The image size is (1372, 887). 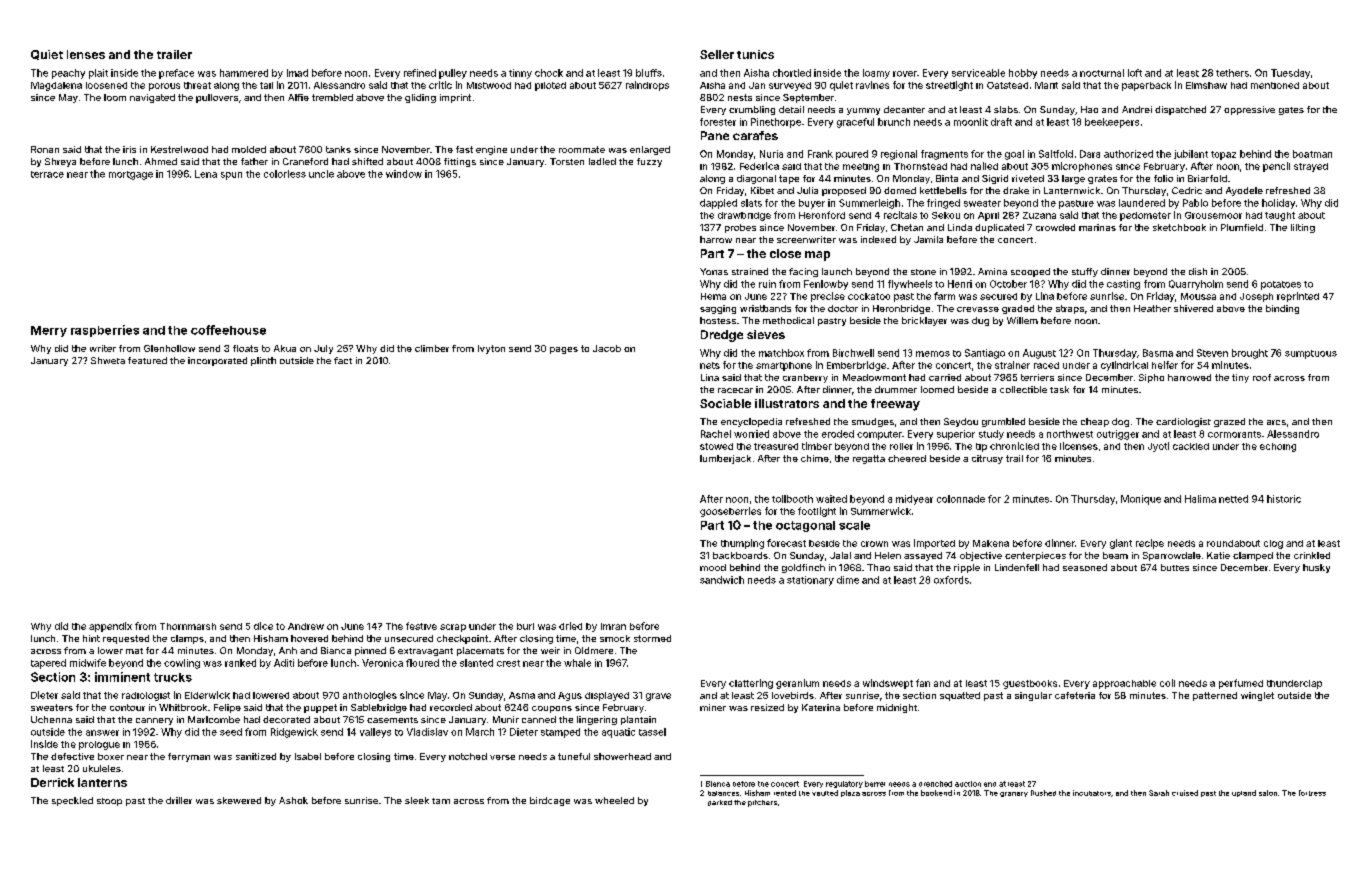 What do you see at coordinates (1312, 154) in the document?
I see `boatman` at bounding box center [1312, 154].
